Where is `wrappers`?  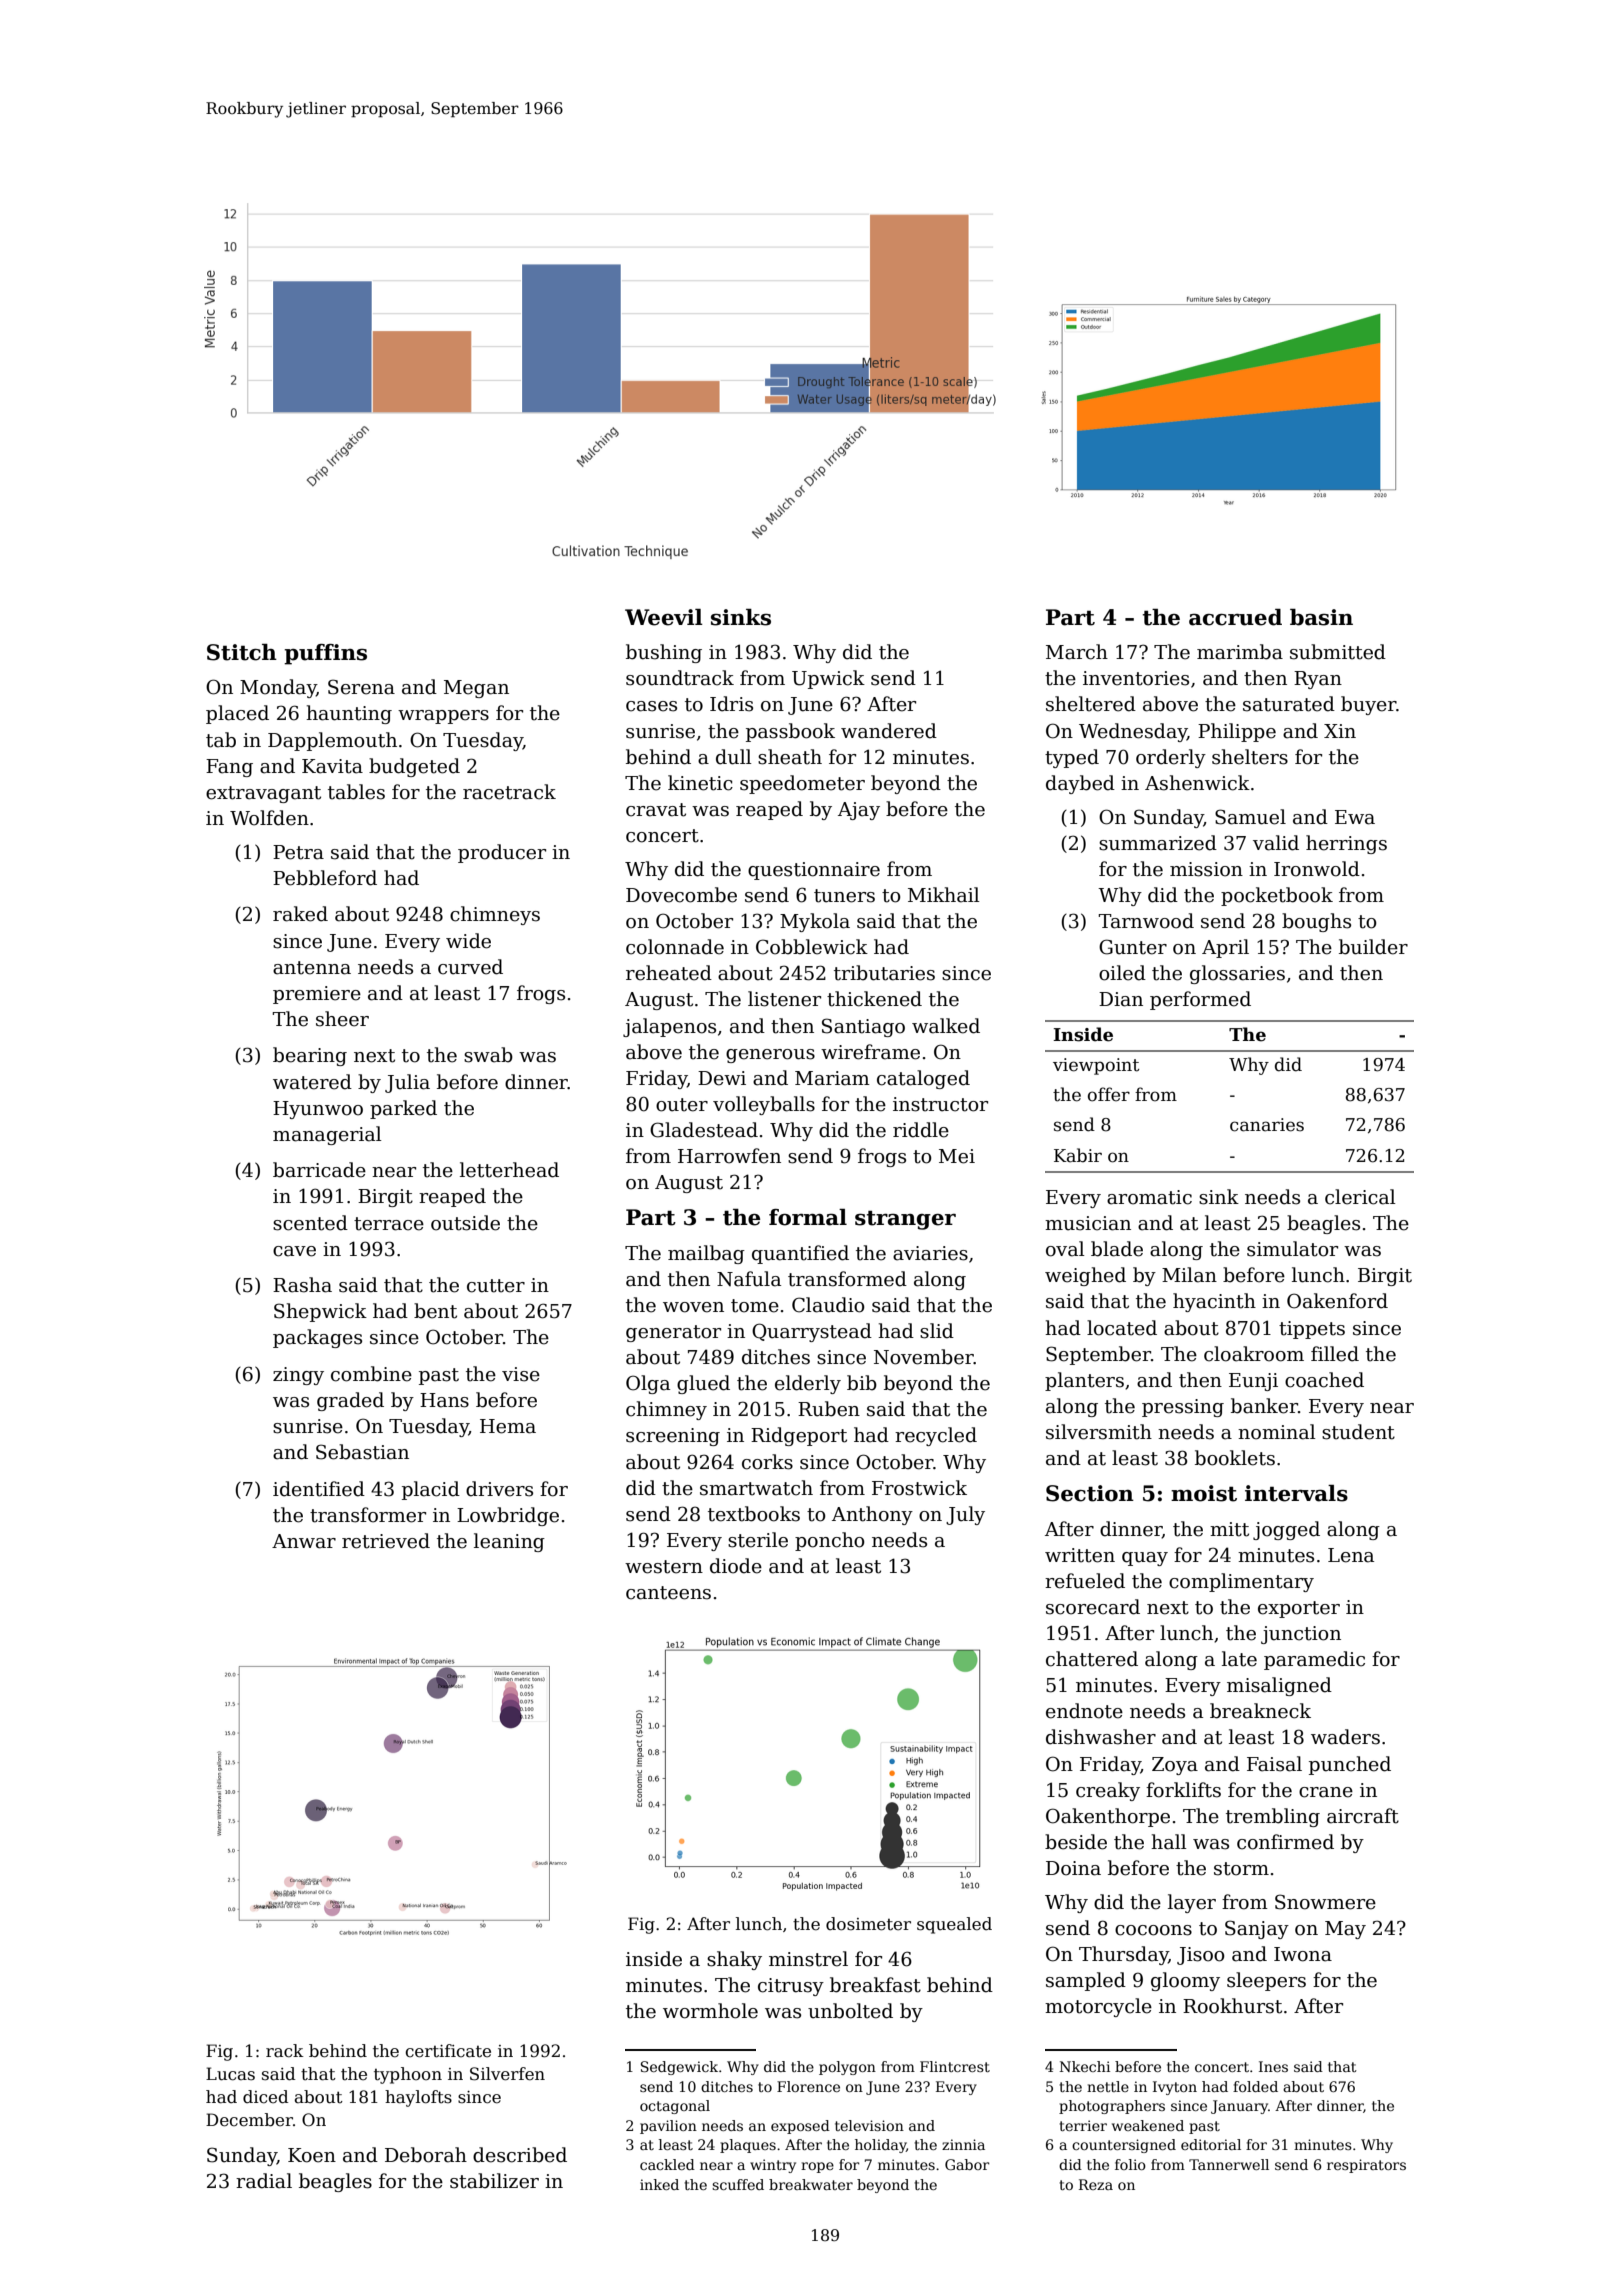 wrappers is located at coordinates (443, 717).
